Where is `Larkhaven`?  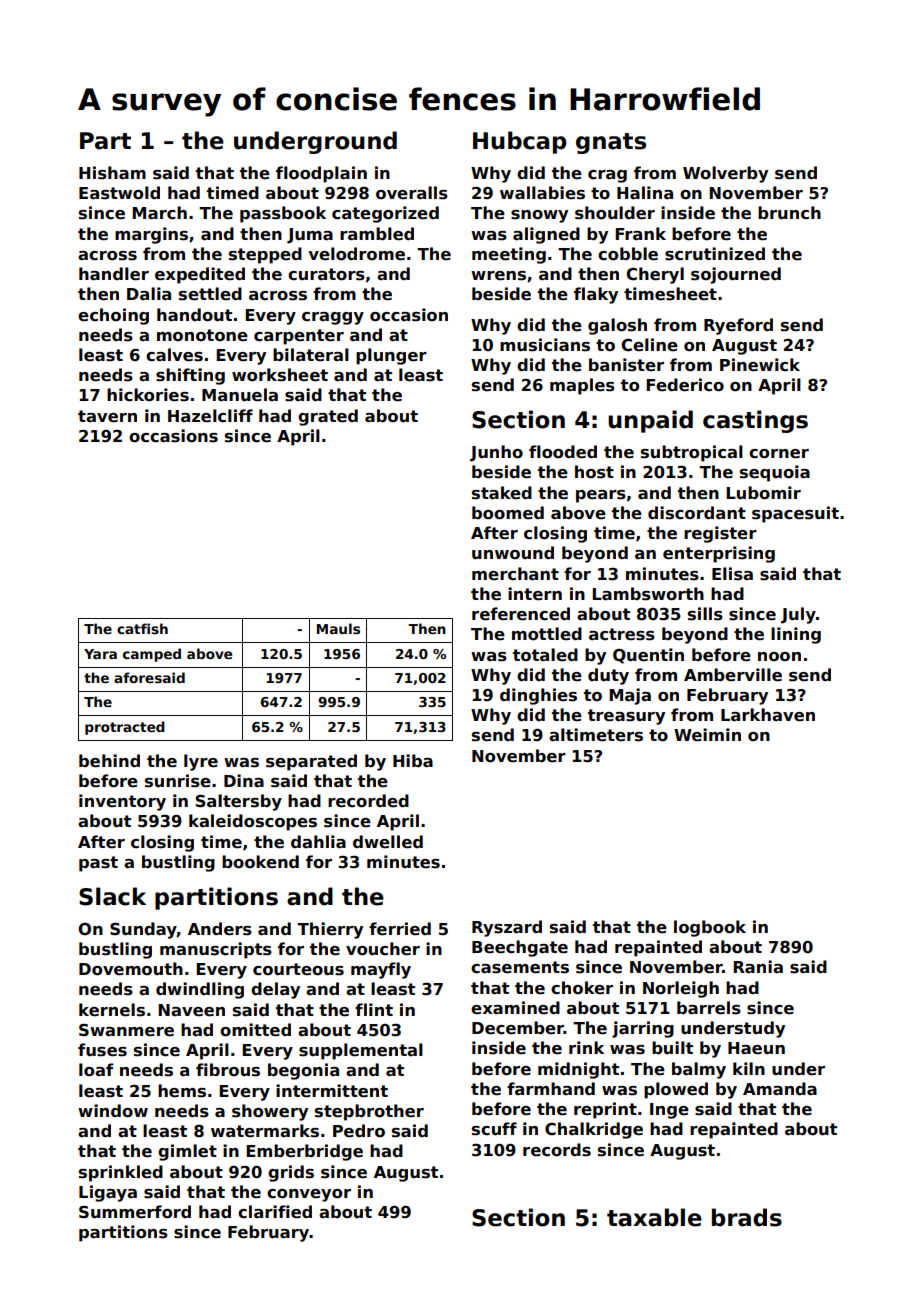 Larkhaven is located at coordinates (768, 715).
